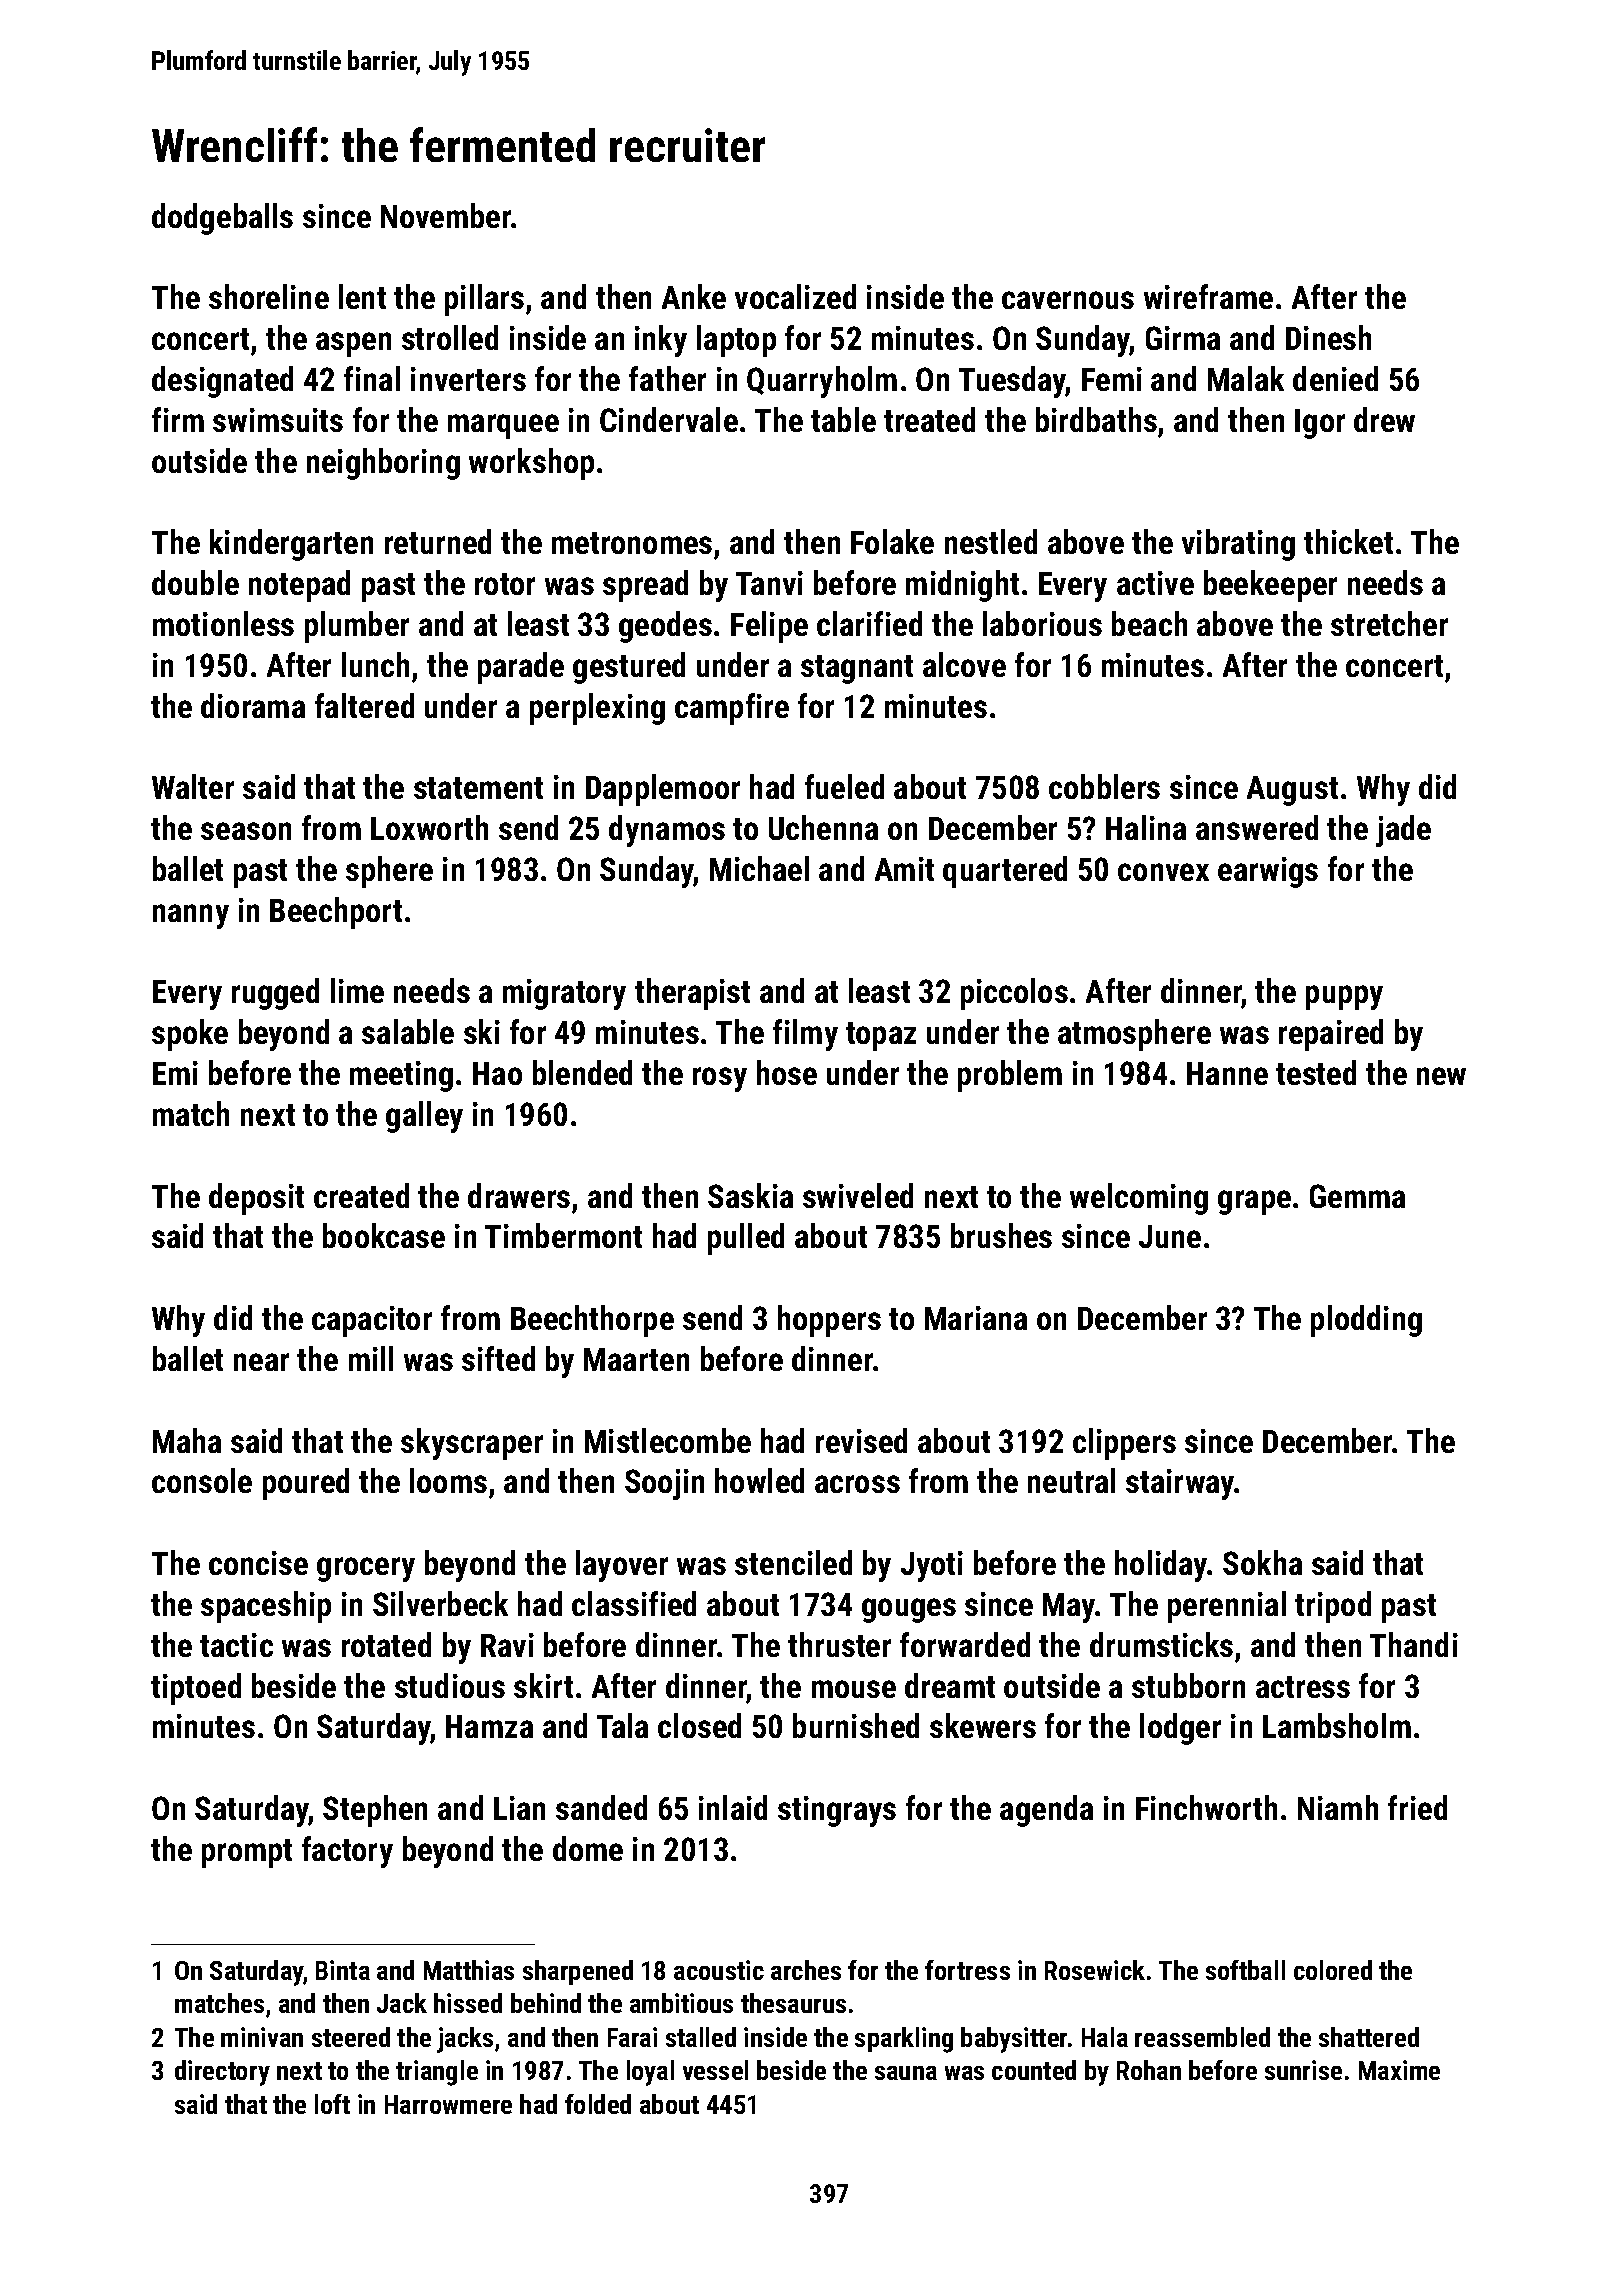 The height and width of the screenshot is (2292, 1620). I want to click on firm, so click(178, 419).
